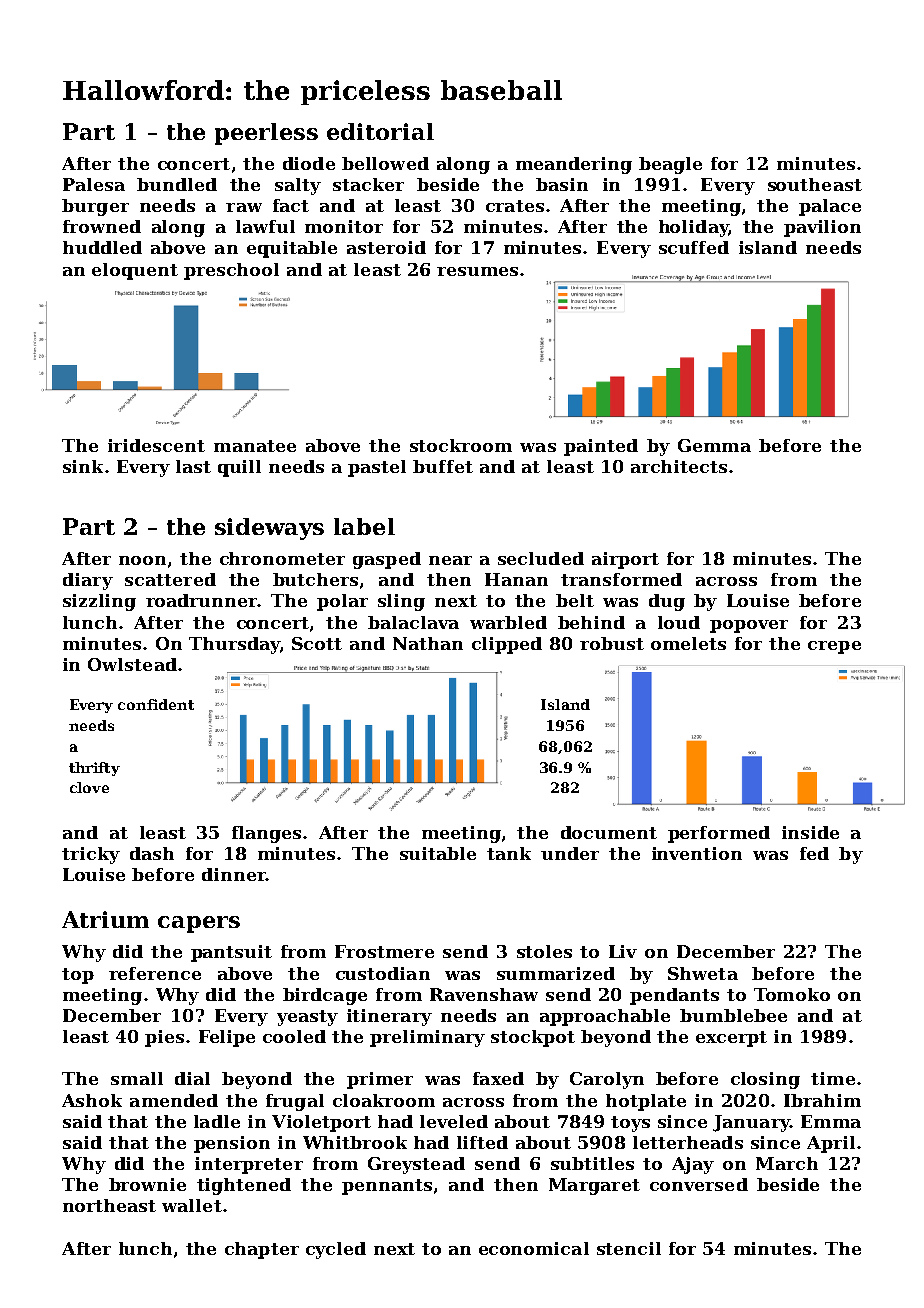 The image size is (924, 1308). Describe the element at coordinates (562, 184) in the page. I see `basin` at that location.
